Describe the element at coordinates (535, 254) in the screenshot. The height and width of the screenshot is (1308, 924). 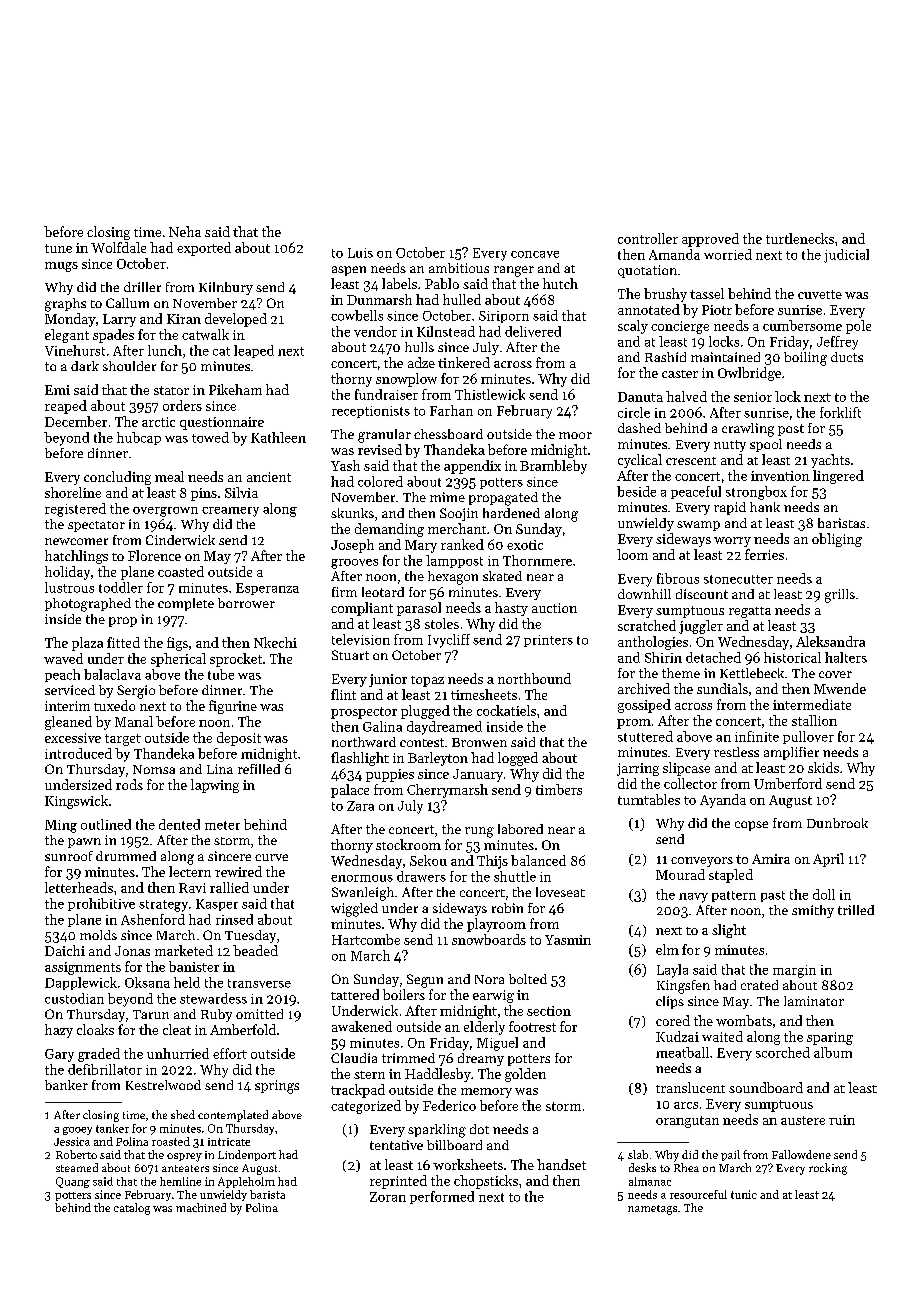
I see `concave` at that location.
